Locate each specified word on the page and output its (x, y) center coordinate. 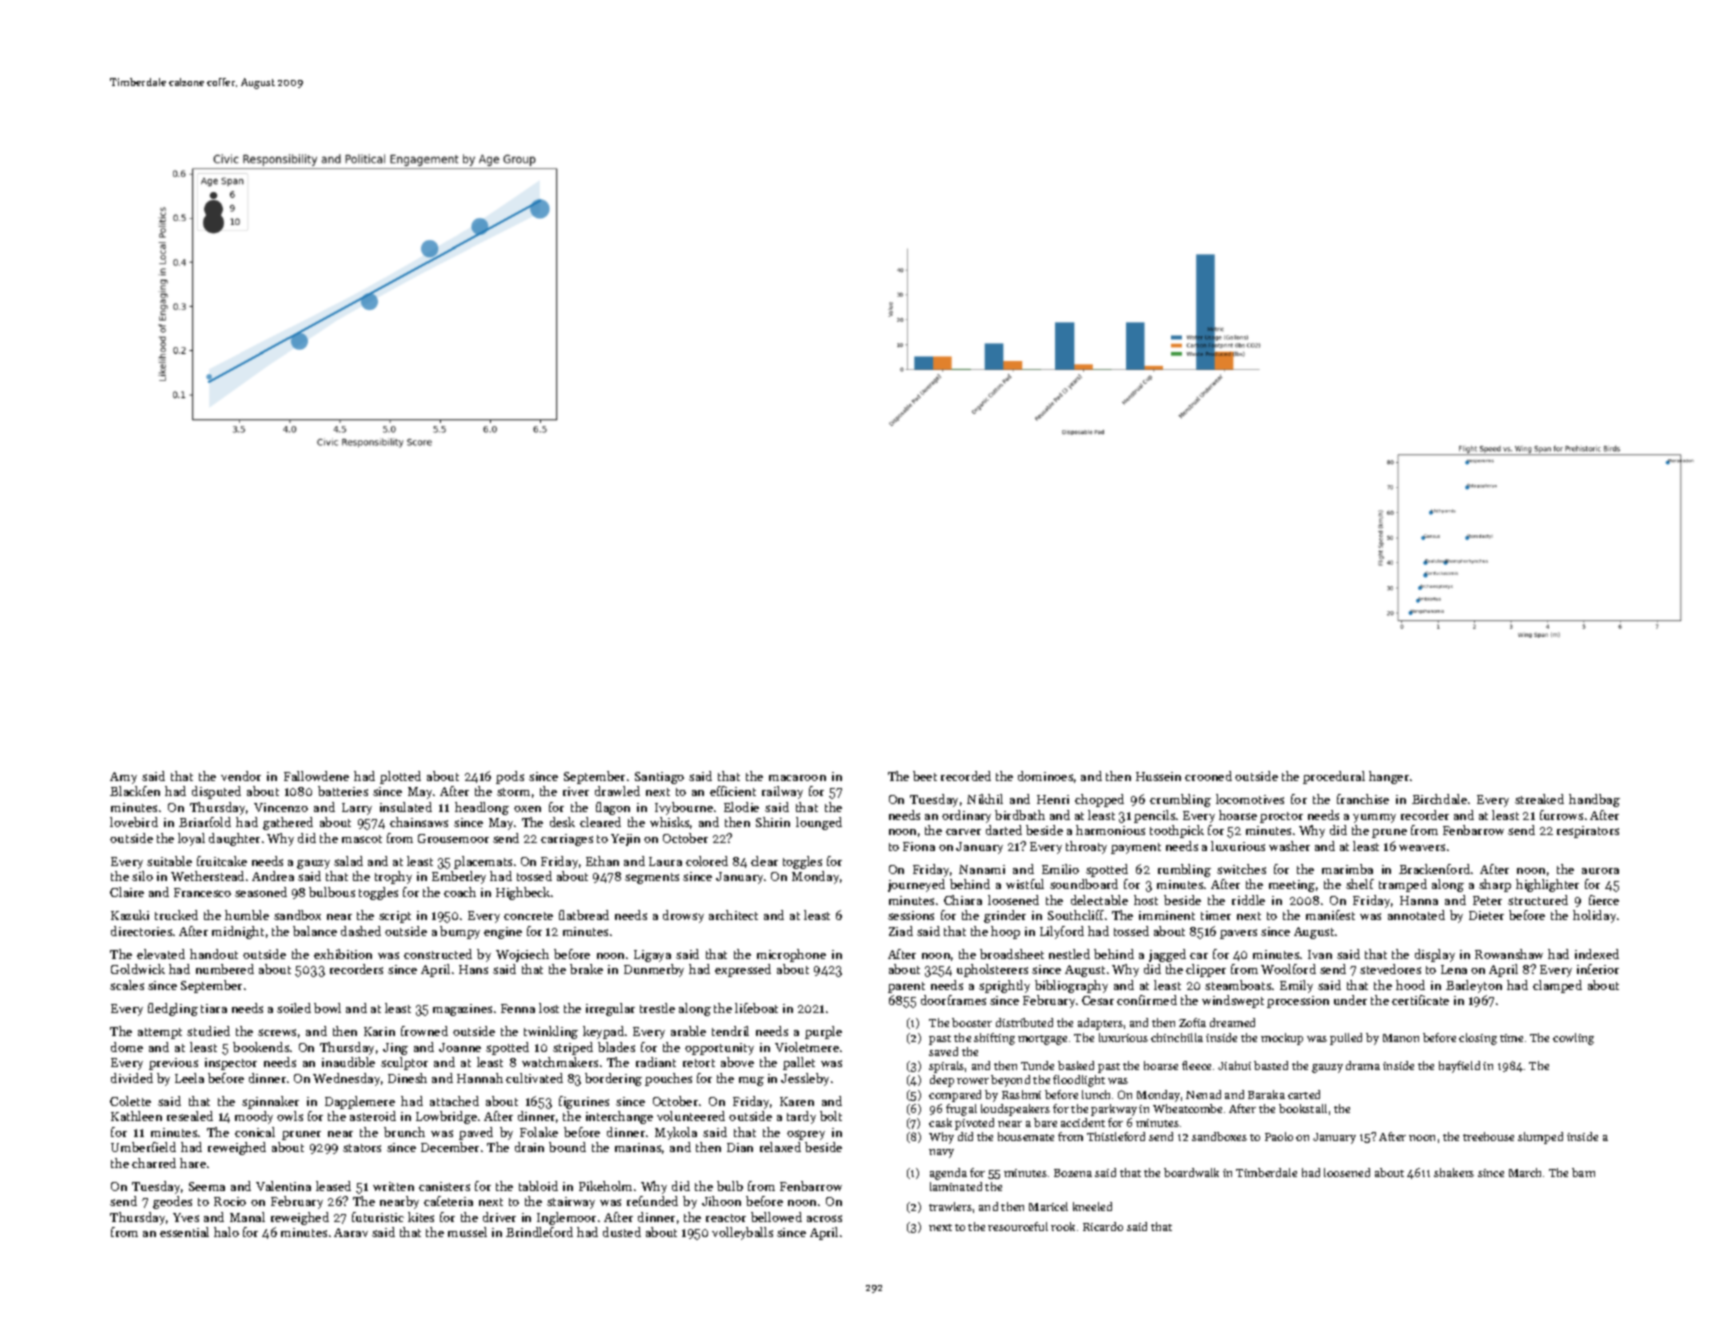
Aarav (351, 1232)
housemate (1026, 1136)
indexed (1597, 954)
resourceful (1018, 1226)
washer (1289, 846)
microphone (791, 955)
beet (925, 776)
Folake (539, 1132)
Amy (123, 778)
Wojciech (522, 955)
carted (1304, 1094)
